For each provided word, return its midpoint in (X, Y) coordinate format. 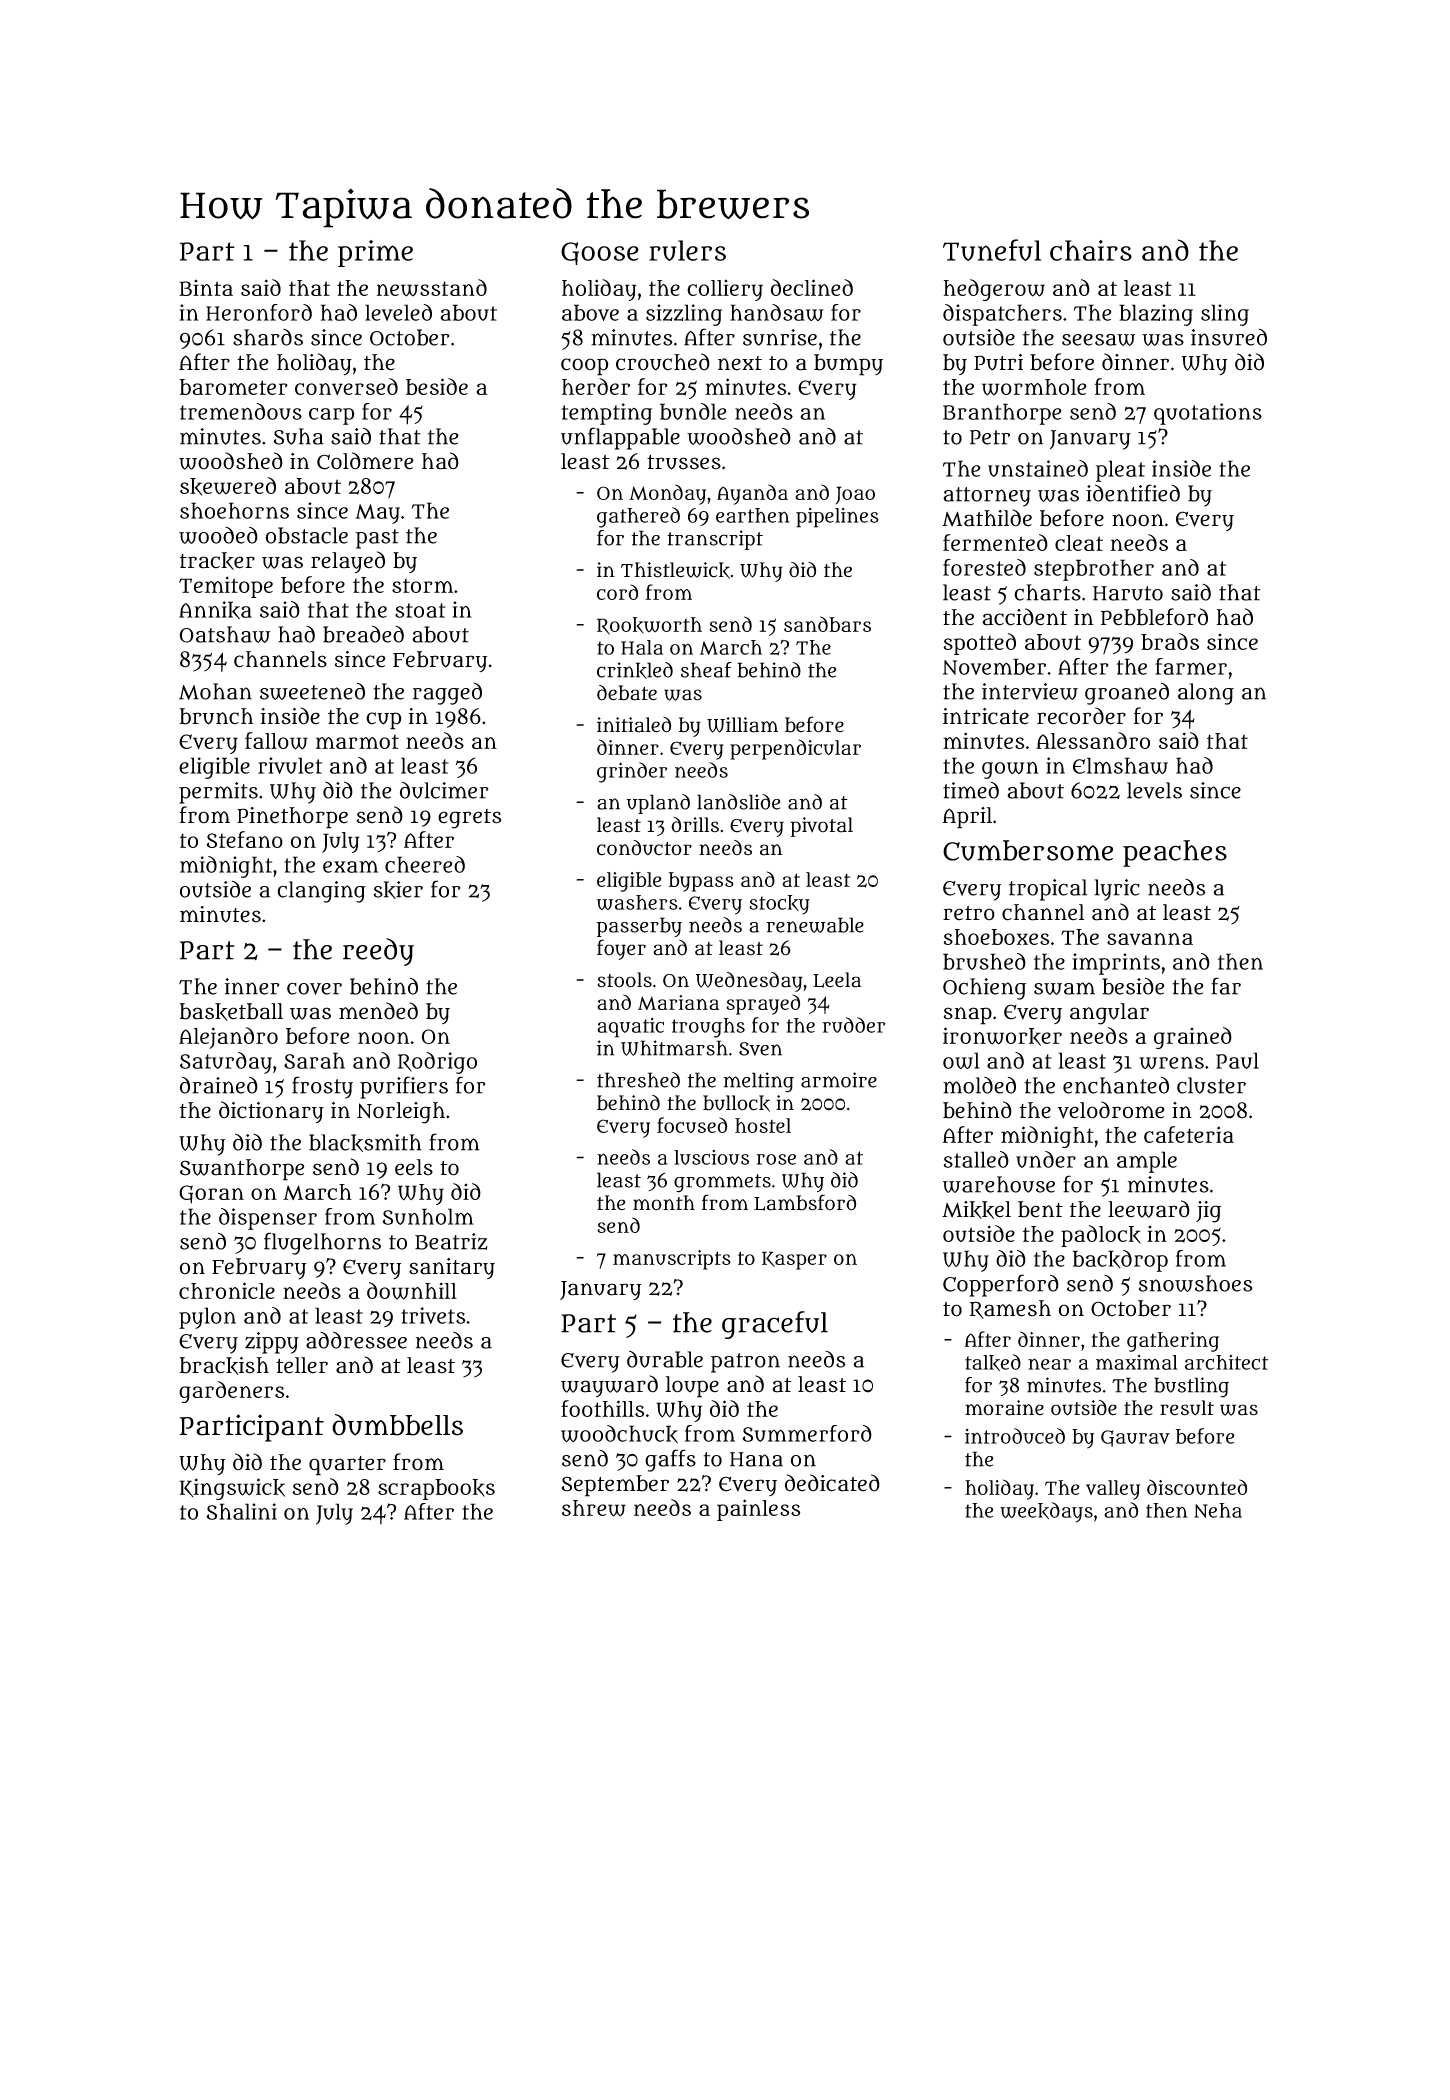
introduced (1015, 1436)
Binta (206, 288)
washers (637, 902)
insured (1229, 337)
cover (314, 988)
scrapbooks (436, 1489)
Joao (855, 495)
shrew (594, 1508)
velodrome (1111, 1110)
